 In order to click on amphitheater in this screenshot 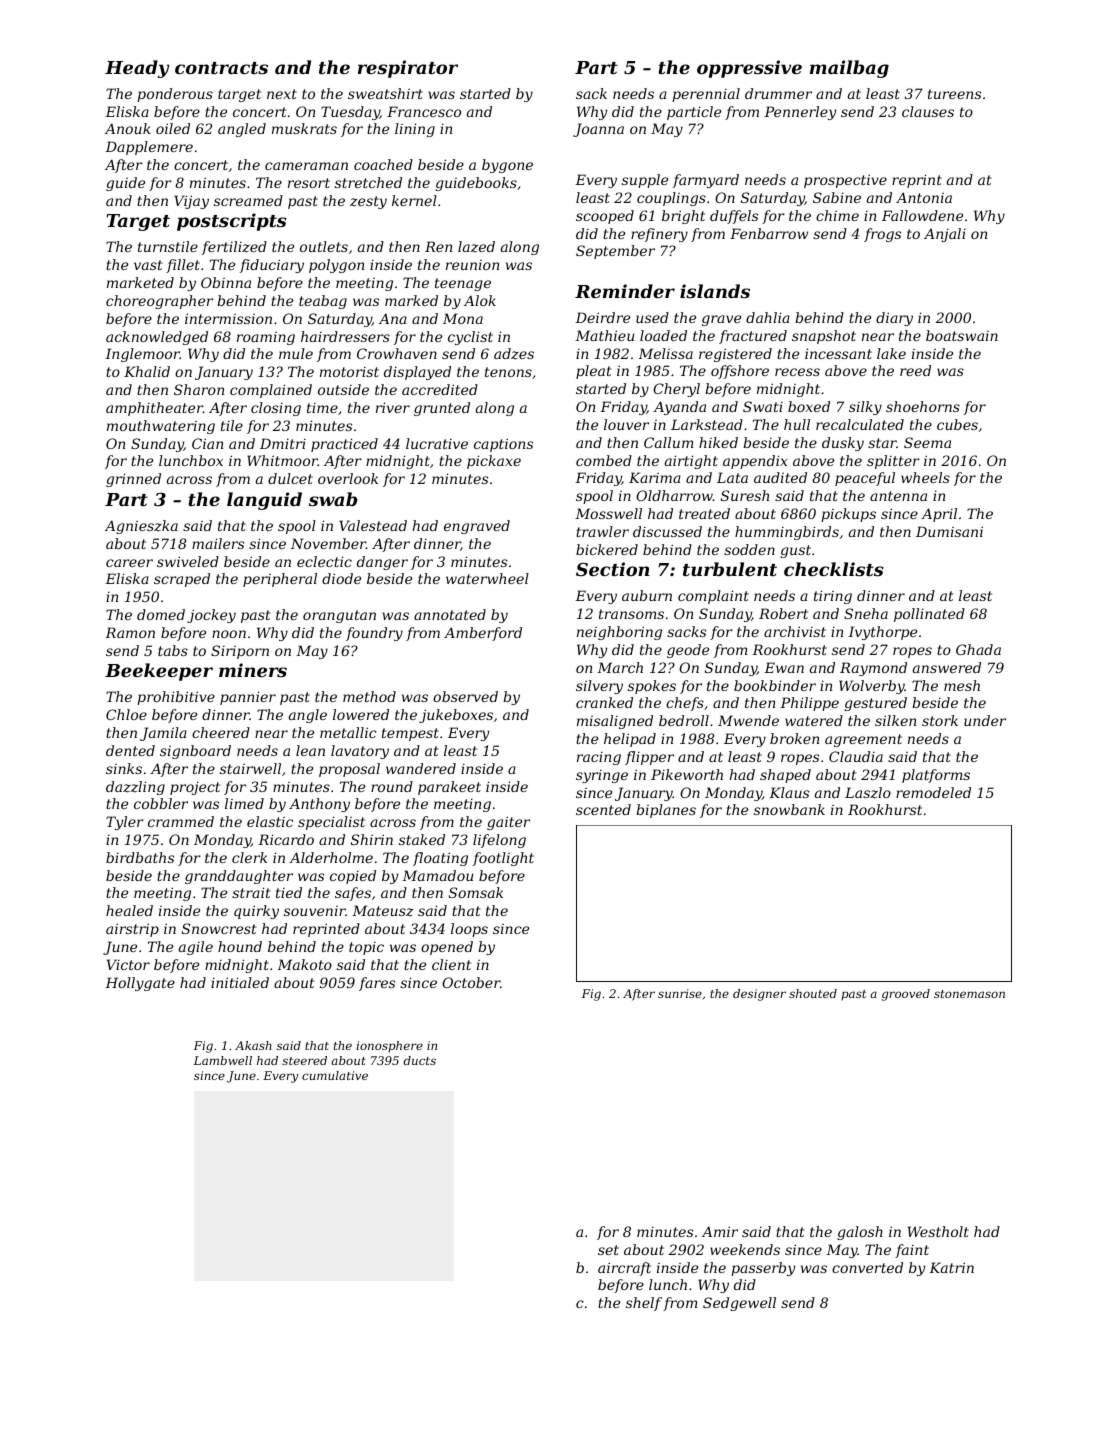, I will do `click(154, 409)`.
